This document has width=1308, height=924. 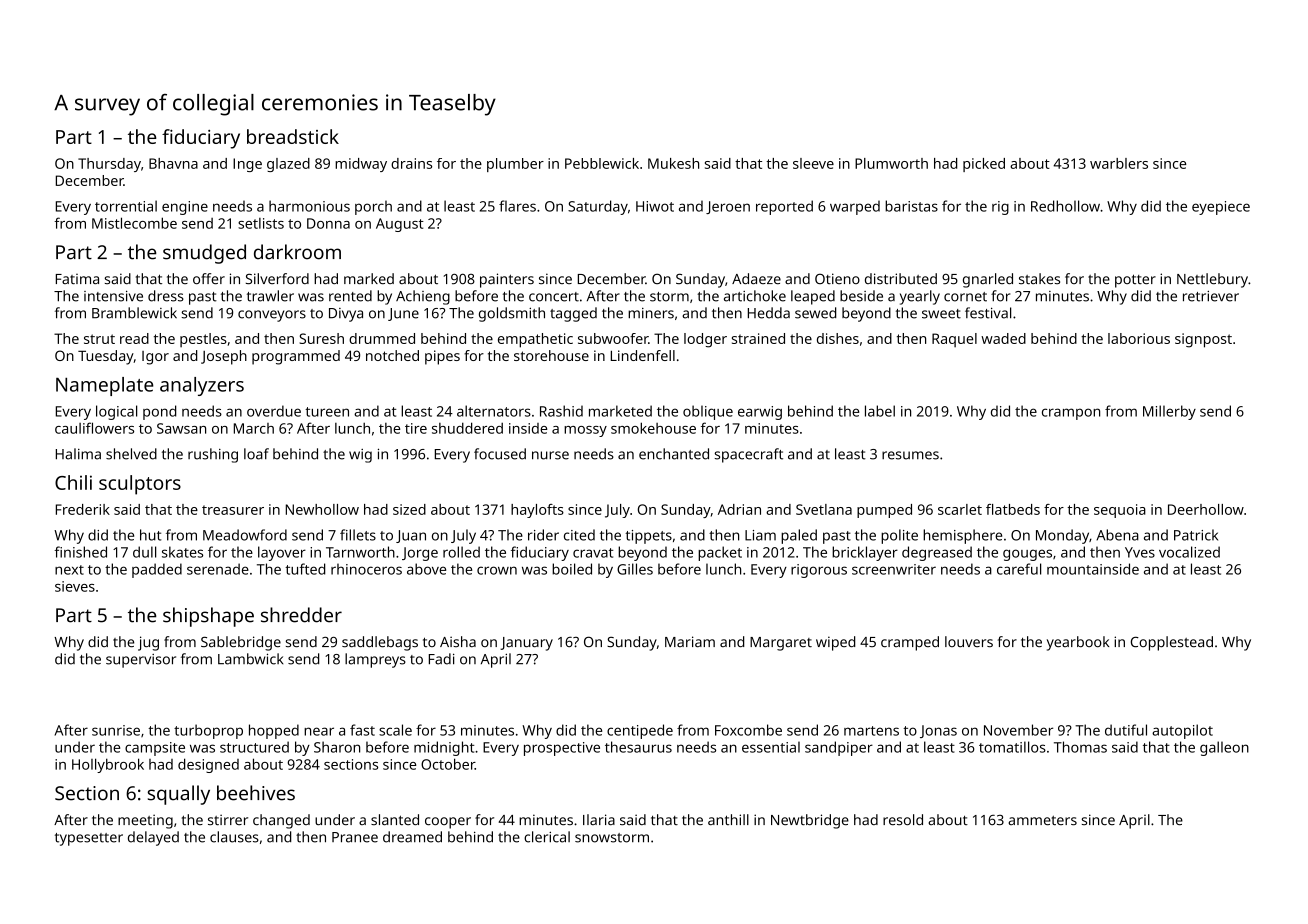 I want to click on Nameplate, so click(x=104, y=386).
